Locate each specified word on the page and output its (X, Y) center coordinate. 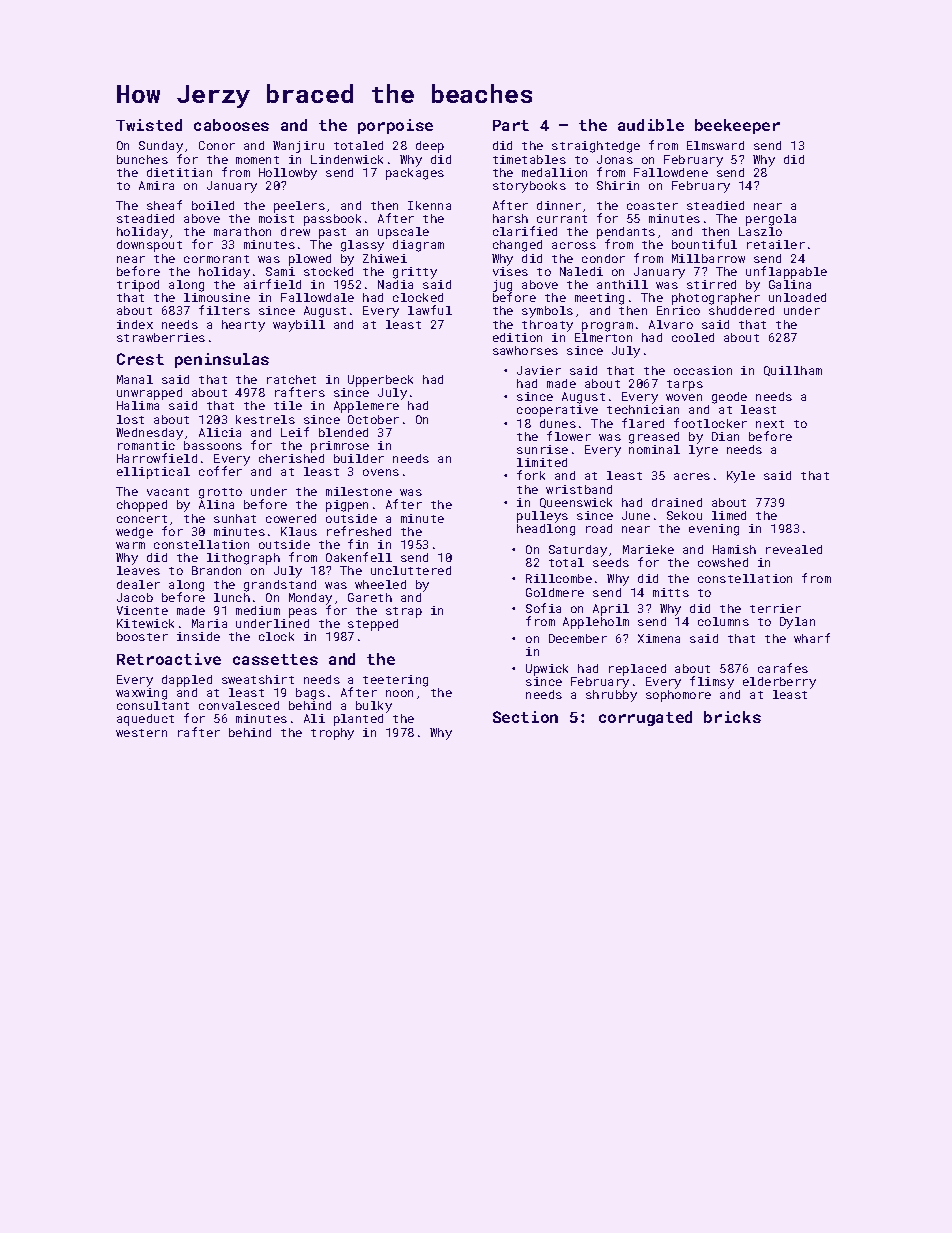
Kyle (741, 477)
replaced (637, 670)
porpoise (395, 126)
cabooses (231, 125)
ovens (381, 472)
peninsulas (222, 360)
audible (651, 125)
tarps (685, 385)
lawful (430, 310)
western (141, 733)
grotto (220, 493)
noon (399, 693)
